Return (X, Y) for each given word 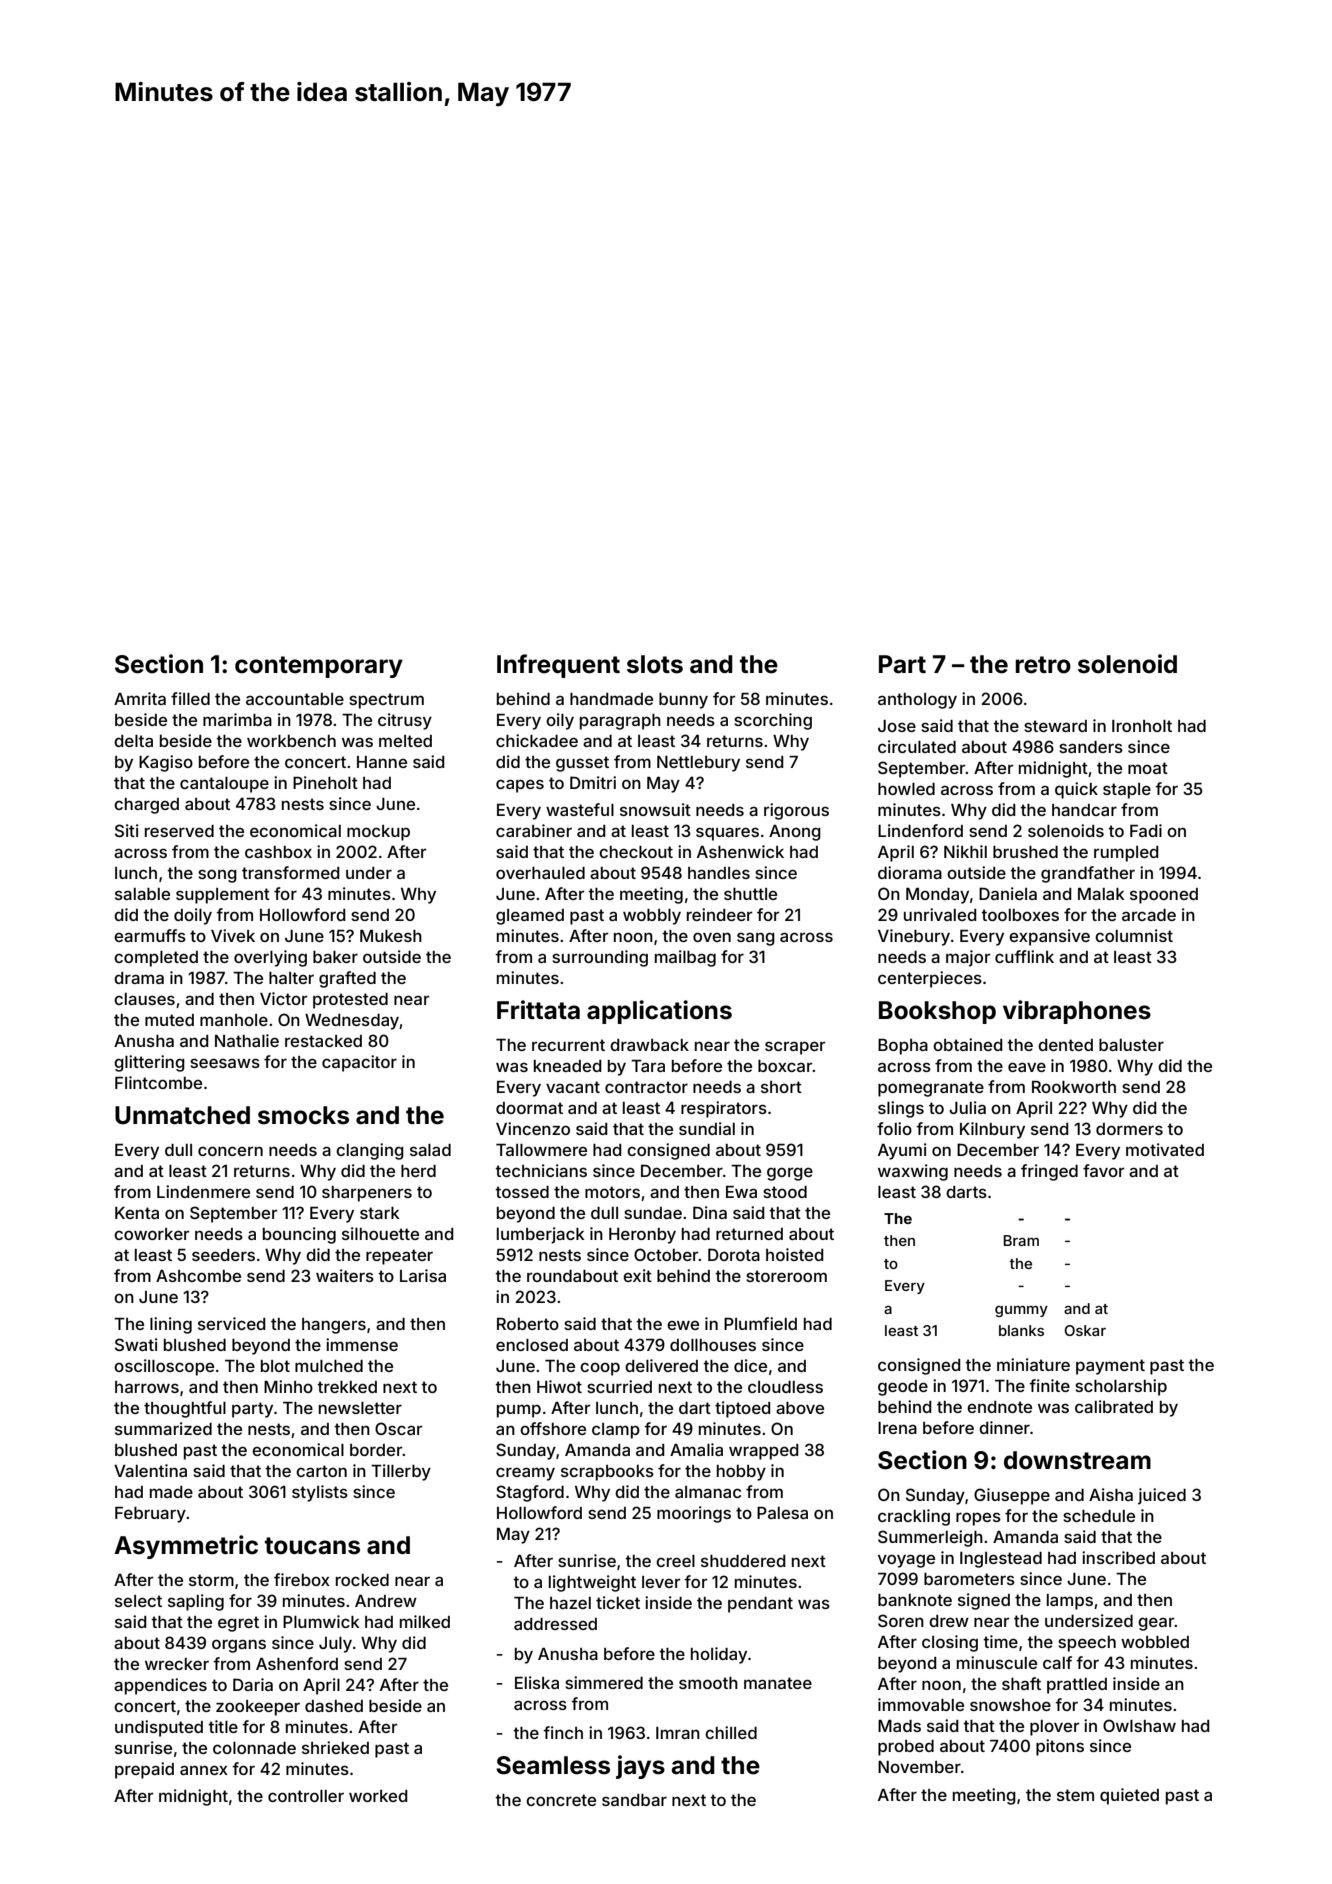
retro (1043, 665)
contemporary (319, 667)
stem (1075, 1795)
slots (655, 664)
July (335, 1645)
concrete (561, 1800)
